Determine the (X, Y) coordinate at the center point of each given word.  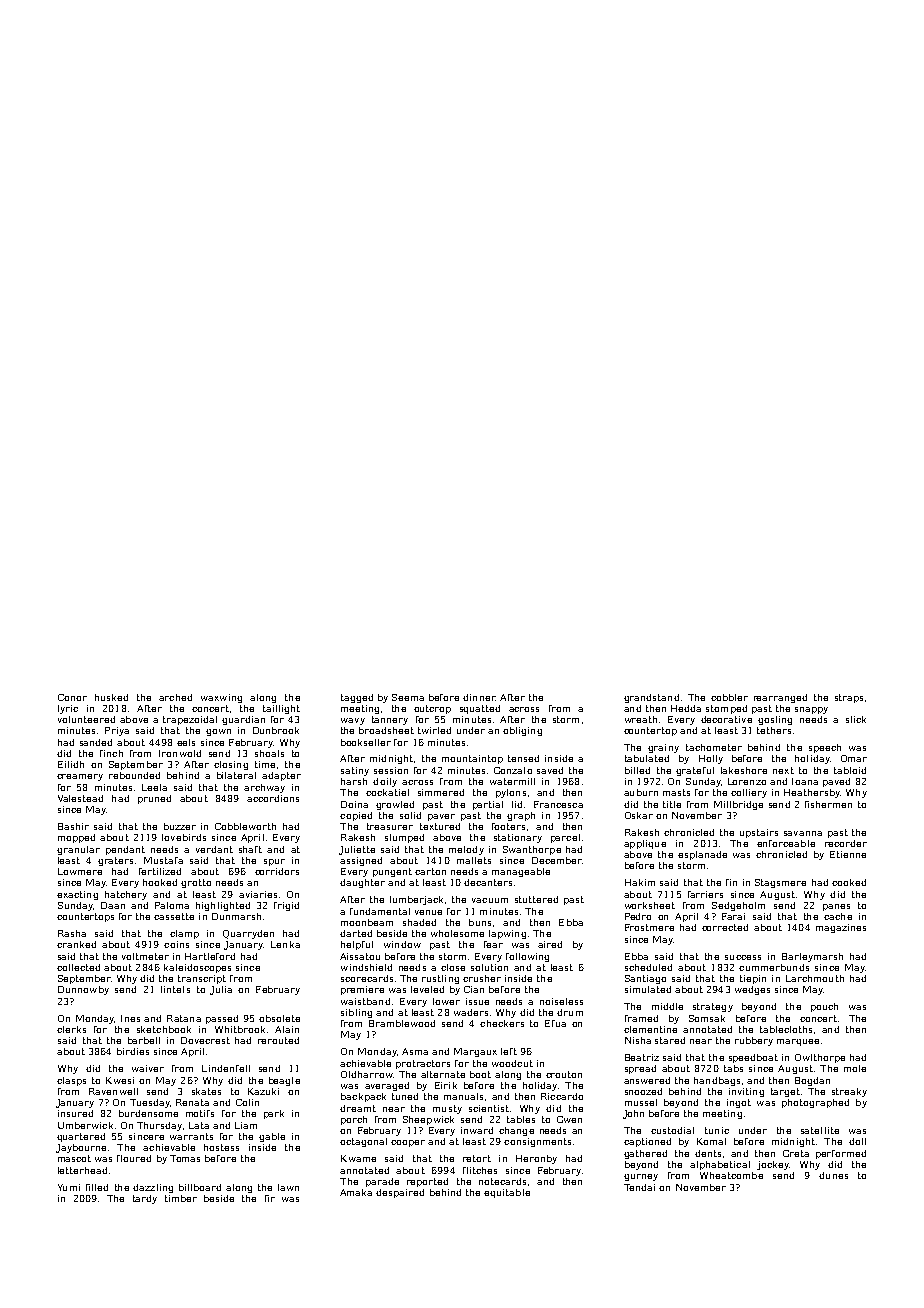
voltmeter (145, 956)
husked (111, 697)
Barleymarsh (812, 957)
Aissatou (360, 956)
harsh (354, 781)
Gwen (569, 1119)
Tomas (185, 1158)
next (783, 770)
